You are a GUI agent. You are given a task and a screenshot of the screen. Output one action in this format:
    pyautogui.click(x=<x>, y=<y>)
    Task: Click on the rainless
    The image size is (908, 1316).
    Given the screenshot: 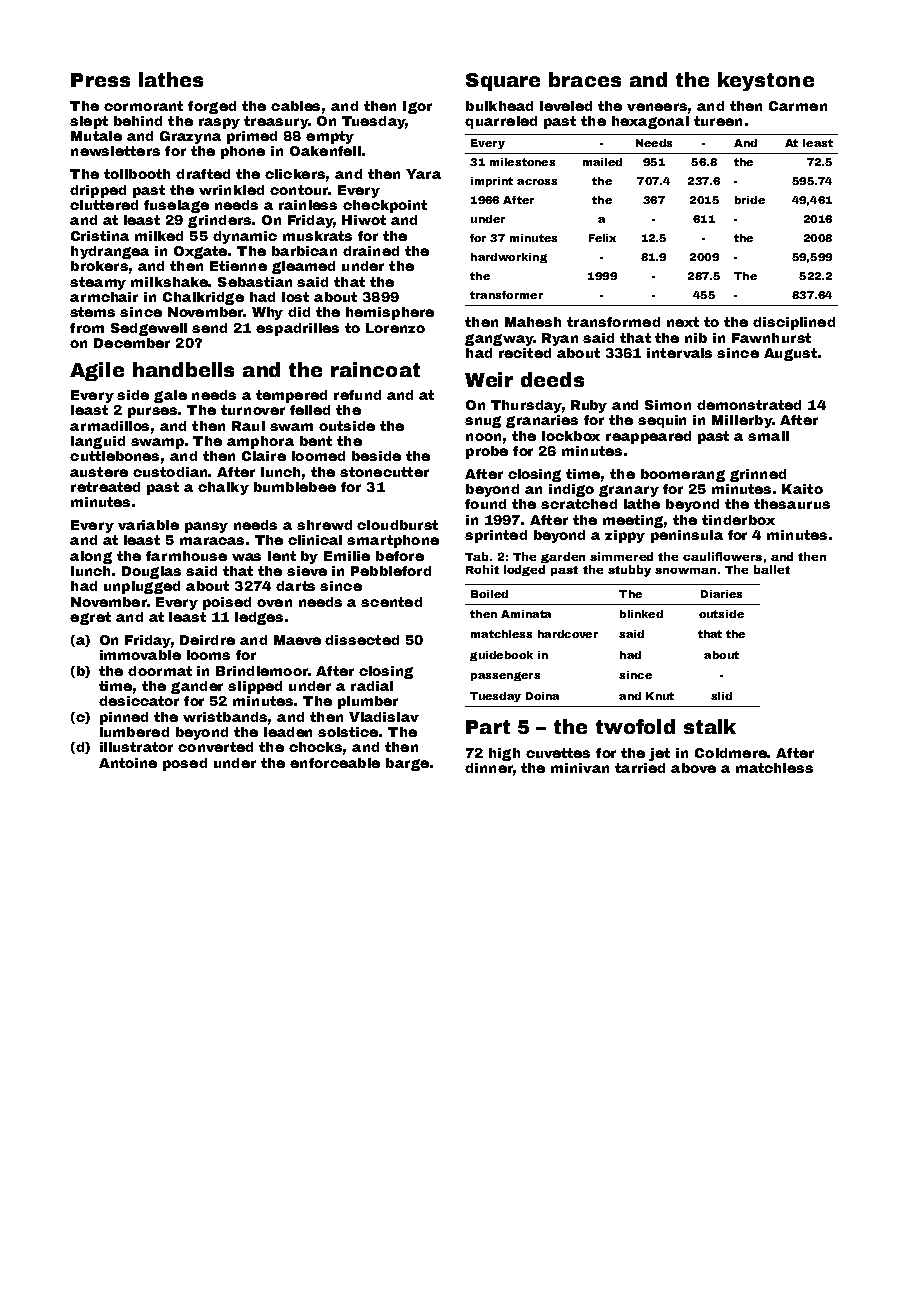 What is the action you would take?
    pyautogui.click(x=308, y=205)
